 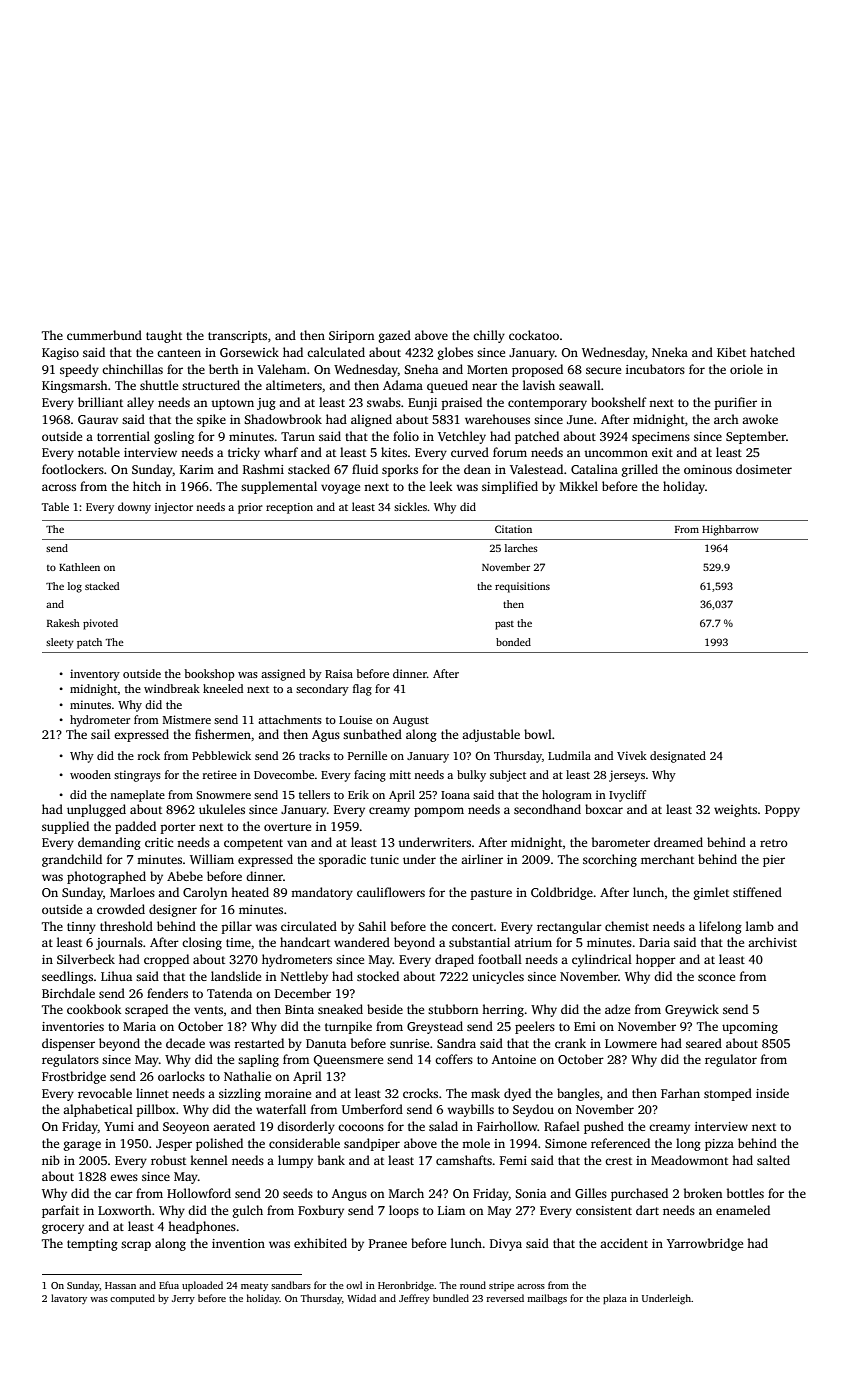 What do you see at coordinates (119, 1126) in the screenshot?
I see `Yumi` at bounding box center [119, 1126].
